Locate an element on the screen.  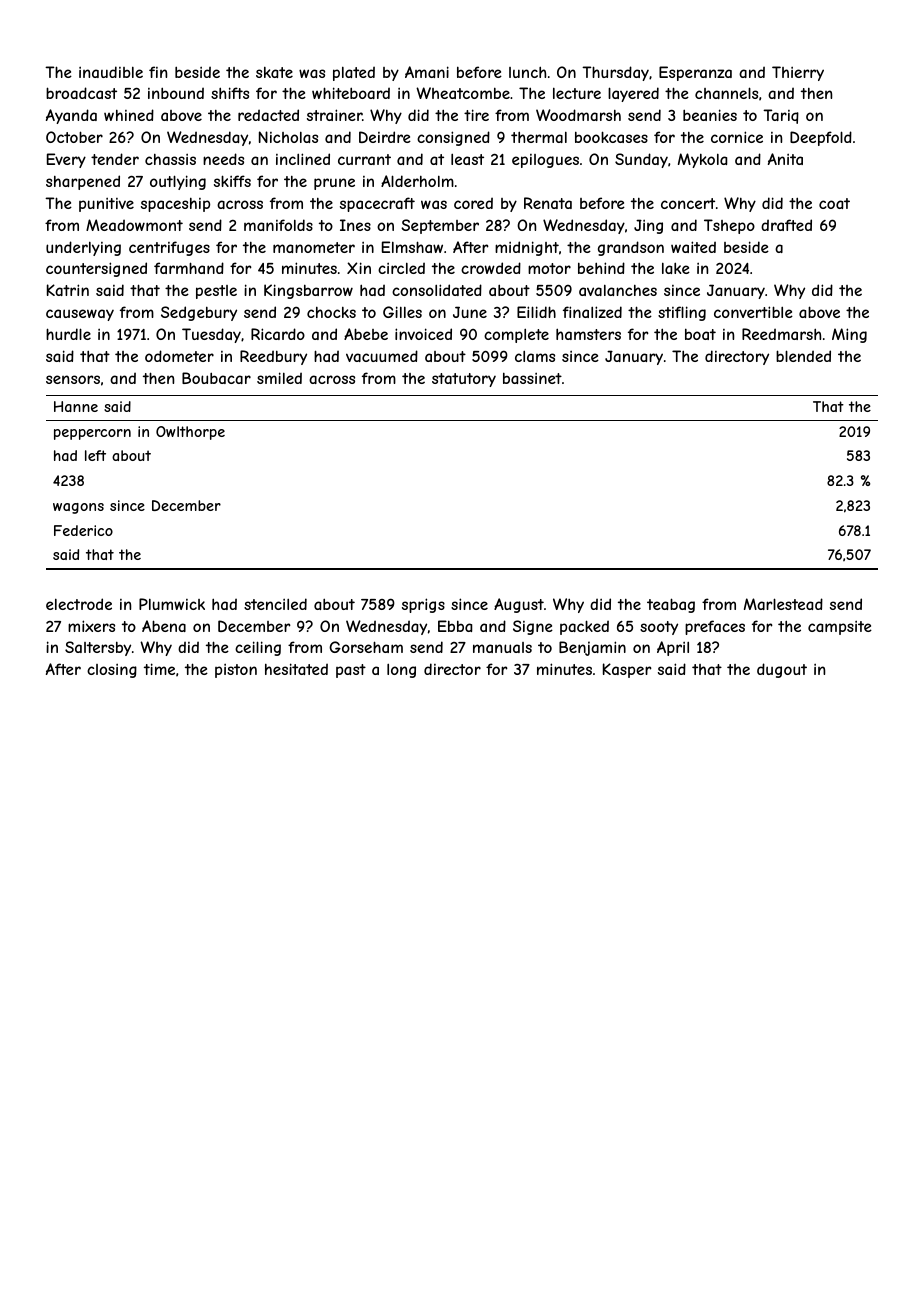
bassinet is located at coordinates (532, 378).
